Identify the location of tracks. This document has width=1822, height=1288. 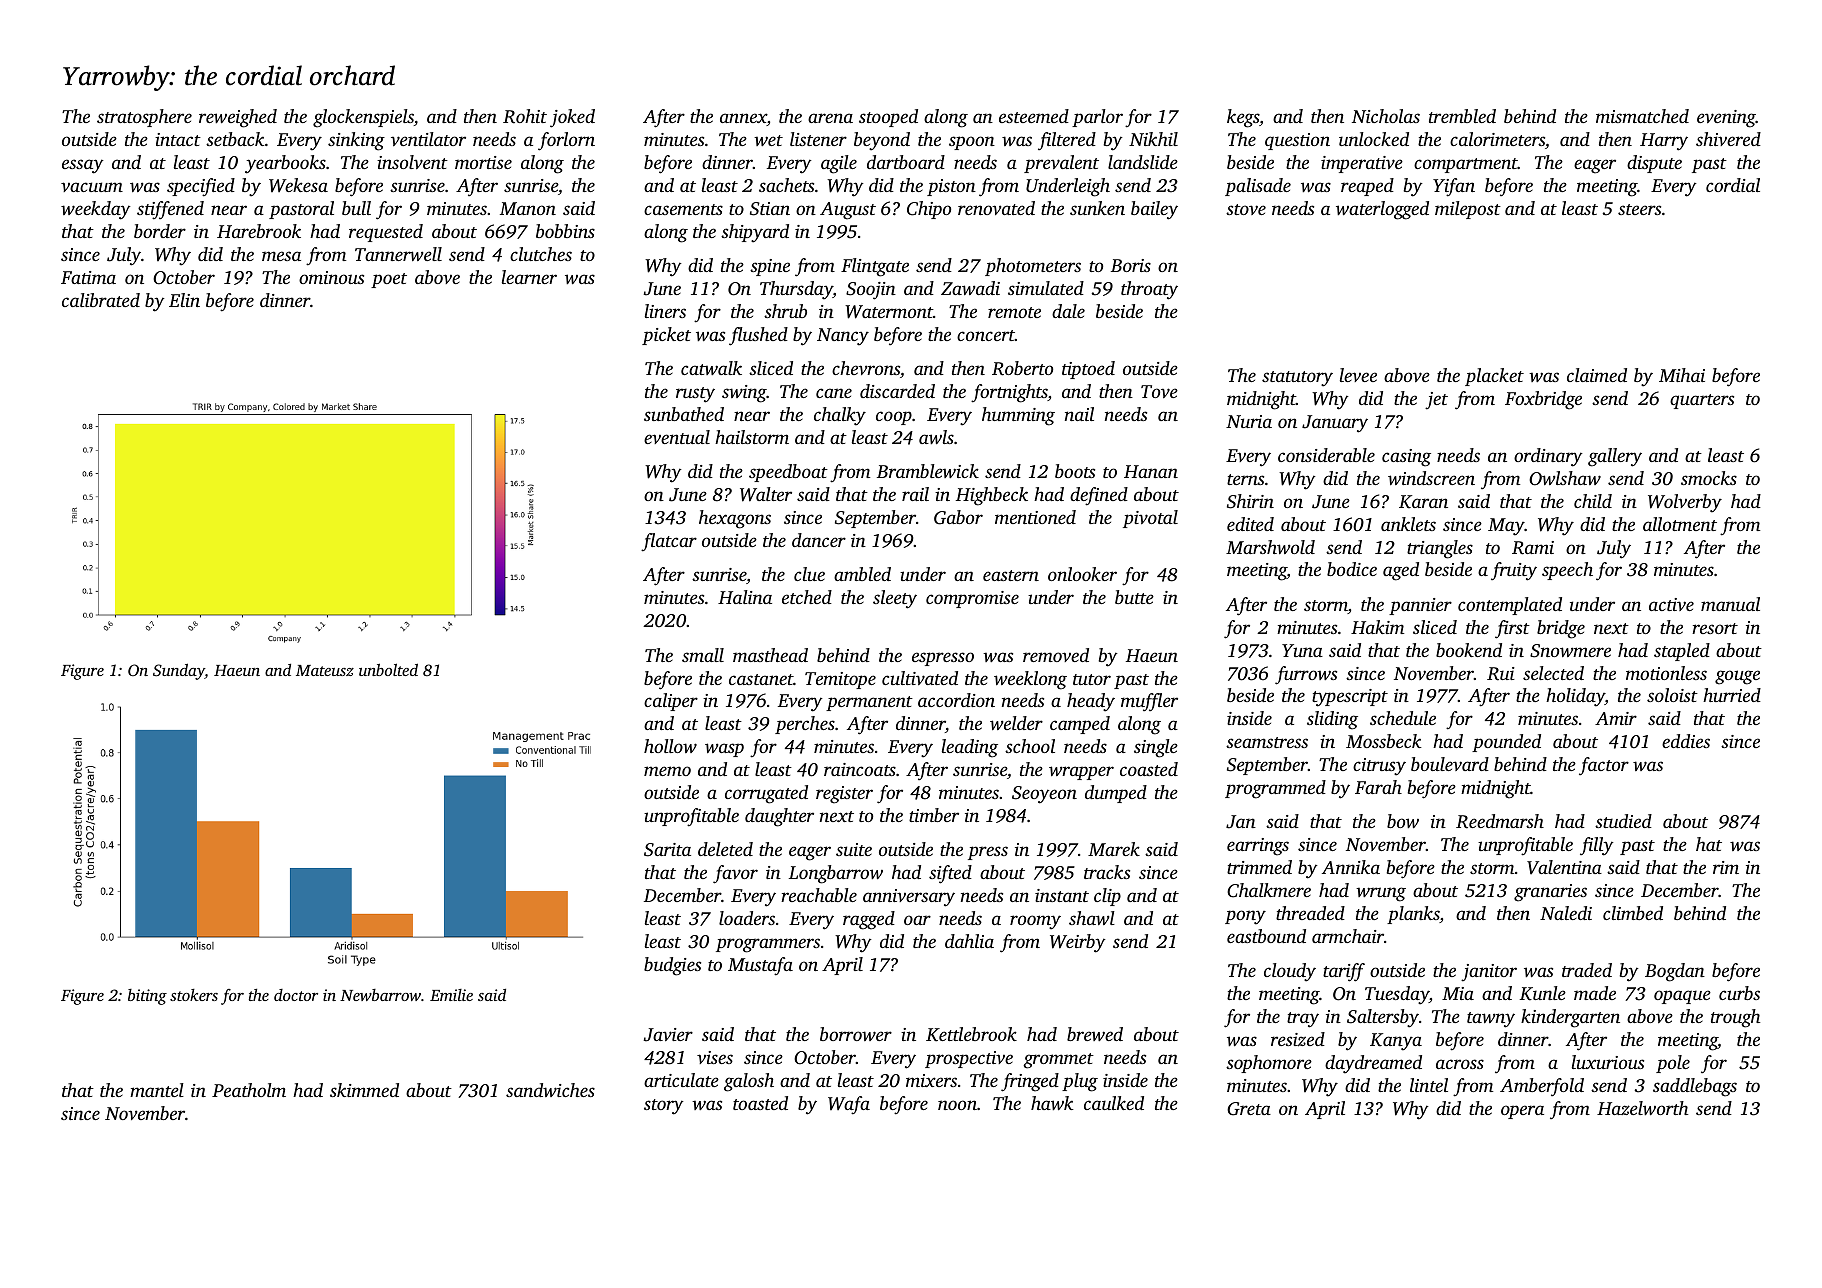
(1107, 872).
